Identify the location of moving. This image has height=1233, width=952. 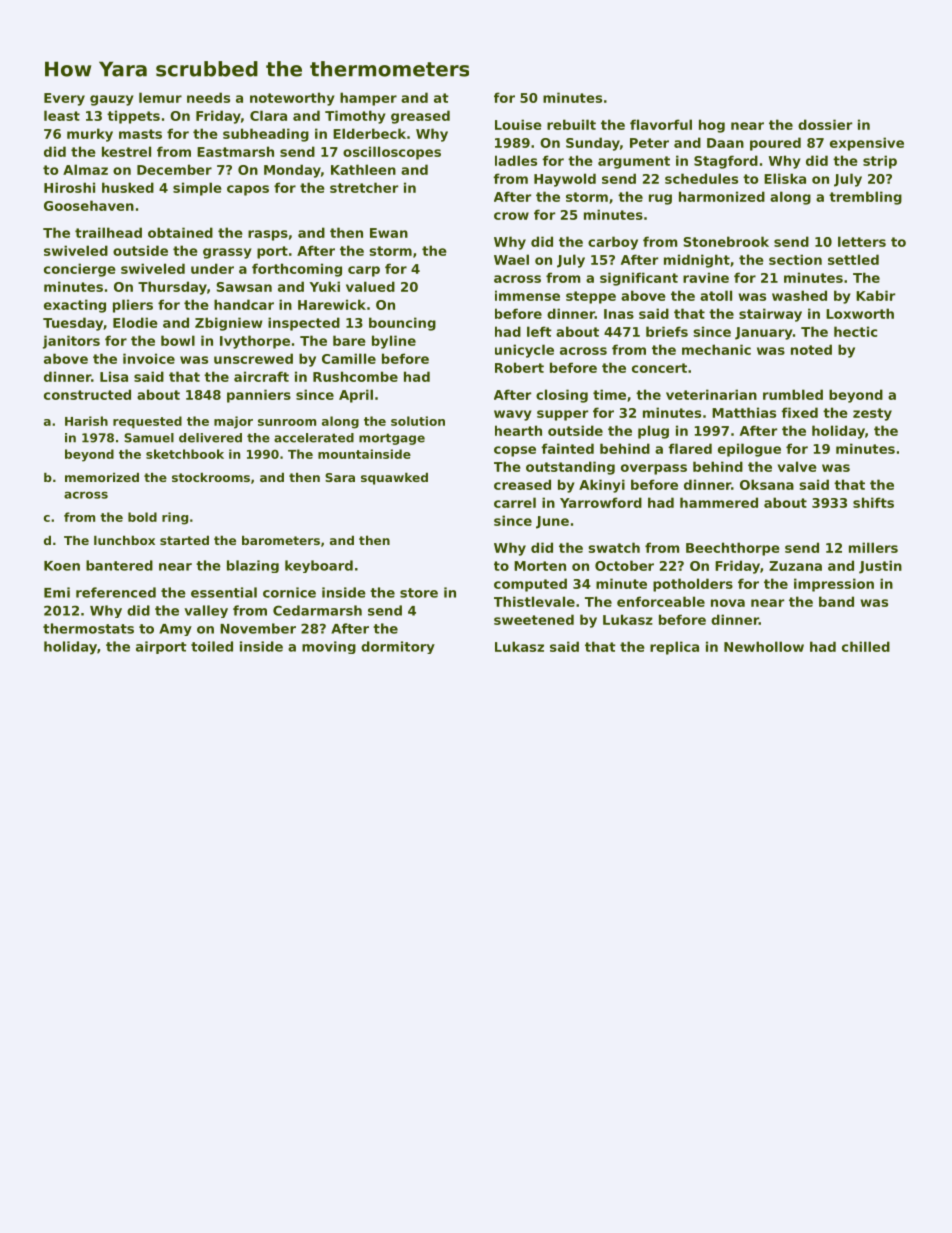
(329, 647).
